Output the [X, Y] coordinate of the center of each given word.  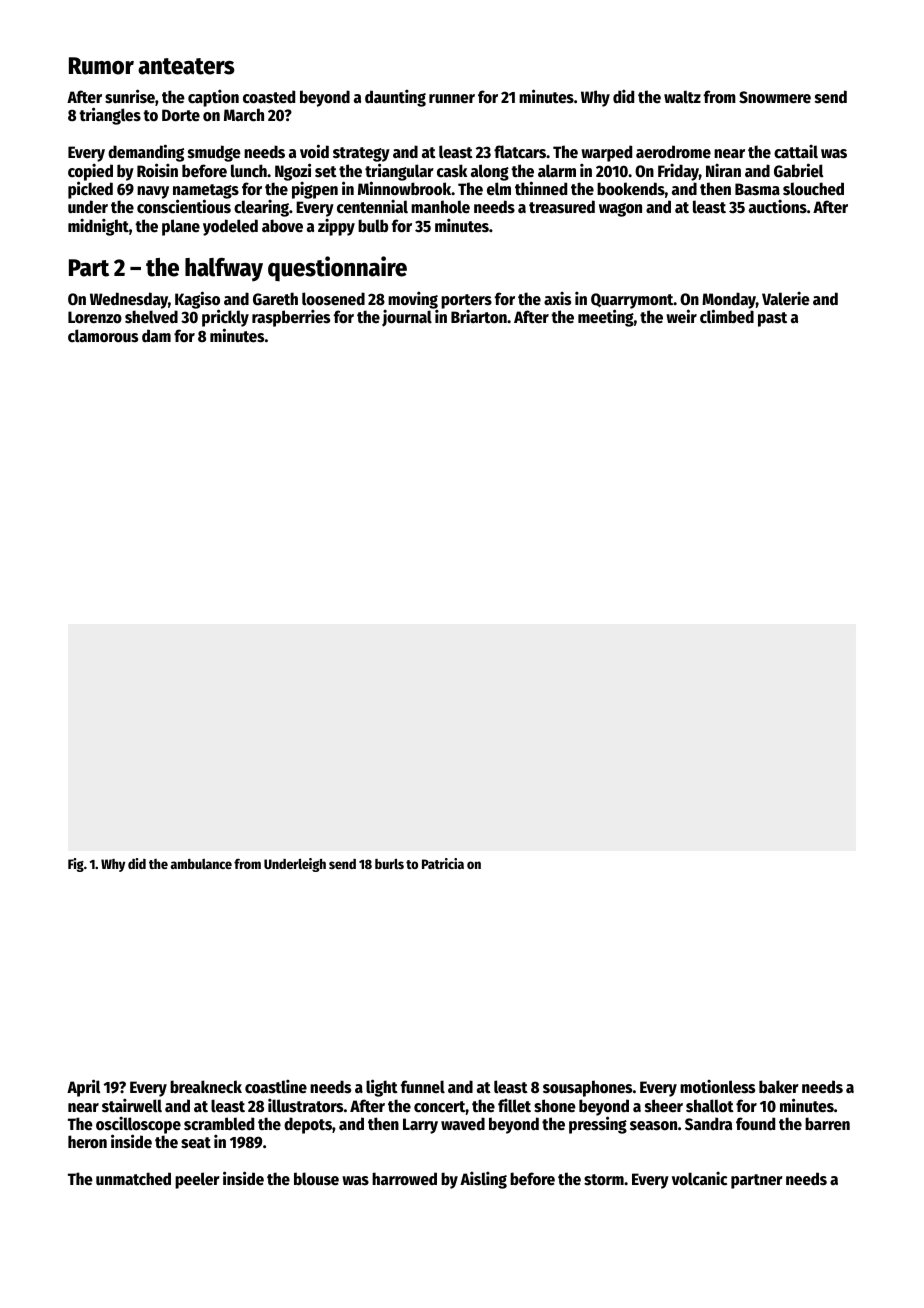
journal [407, 318]
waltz [682, 97]
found [755, 1124]
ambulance [201, 864]
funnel [423, 1086]
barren [827, 1123]
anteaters [186, 66]
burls [389, 864]
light [382, 1088]
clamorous [103, 336]
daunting [395, 98]
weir [681, 316]
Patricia [443, 863]
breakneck [206, 1087]
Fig [76, 865]
